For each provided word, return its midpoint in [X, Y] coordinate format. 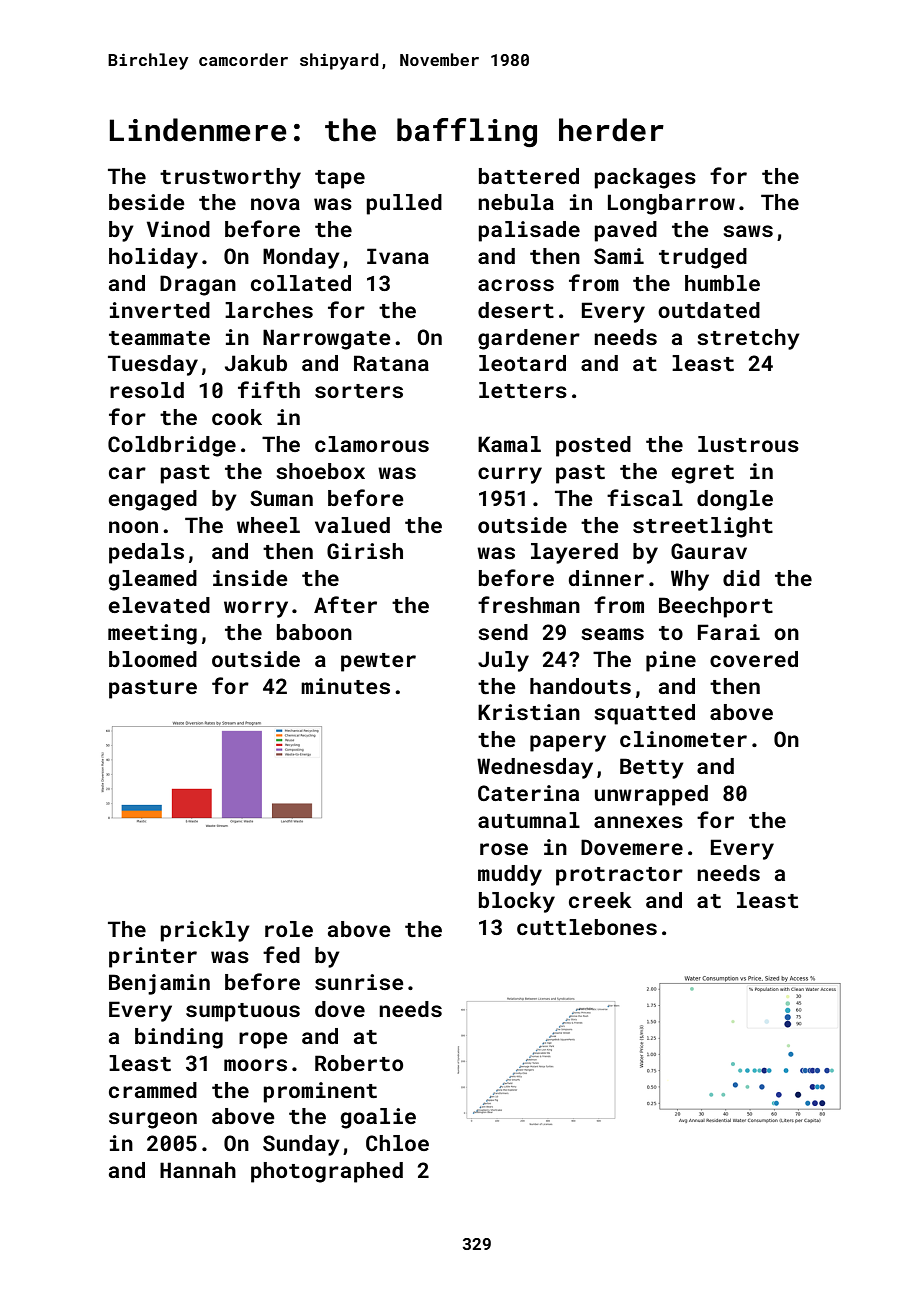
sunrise [359, 982]
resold [147, 390]
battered [529, 176]
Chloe [397, 1143]
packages [645, 178]
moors [255, 1065]
